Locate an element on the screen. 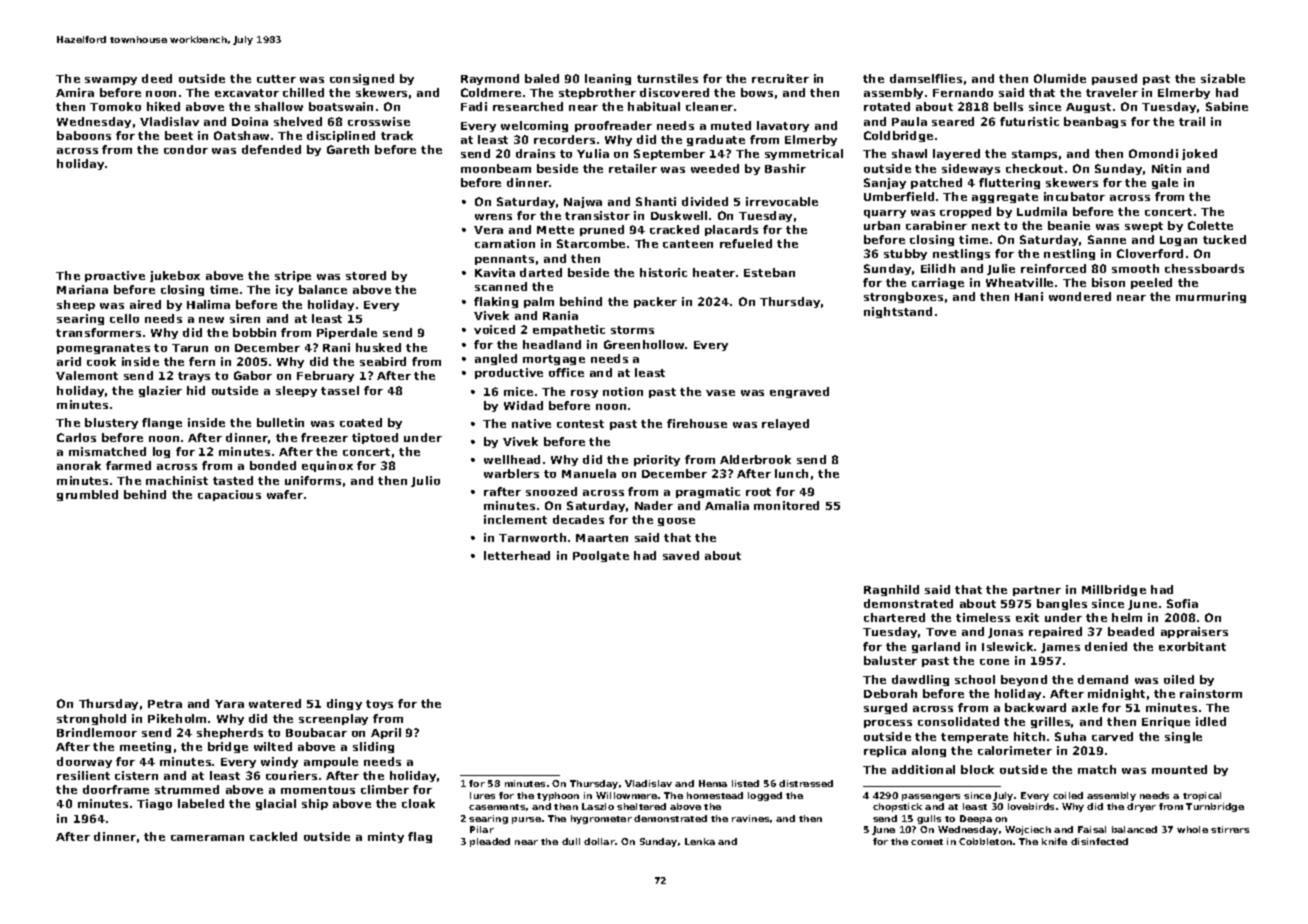 The width and height of the screenshot is (1308, 924). recorders is located at coordinates (564, 139).
